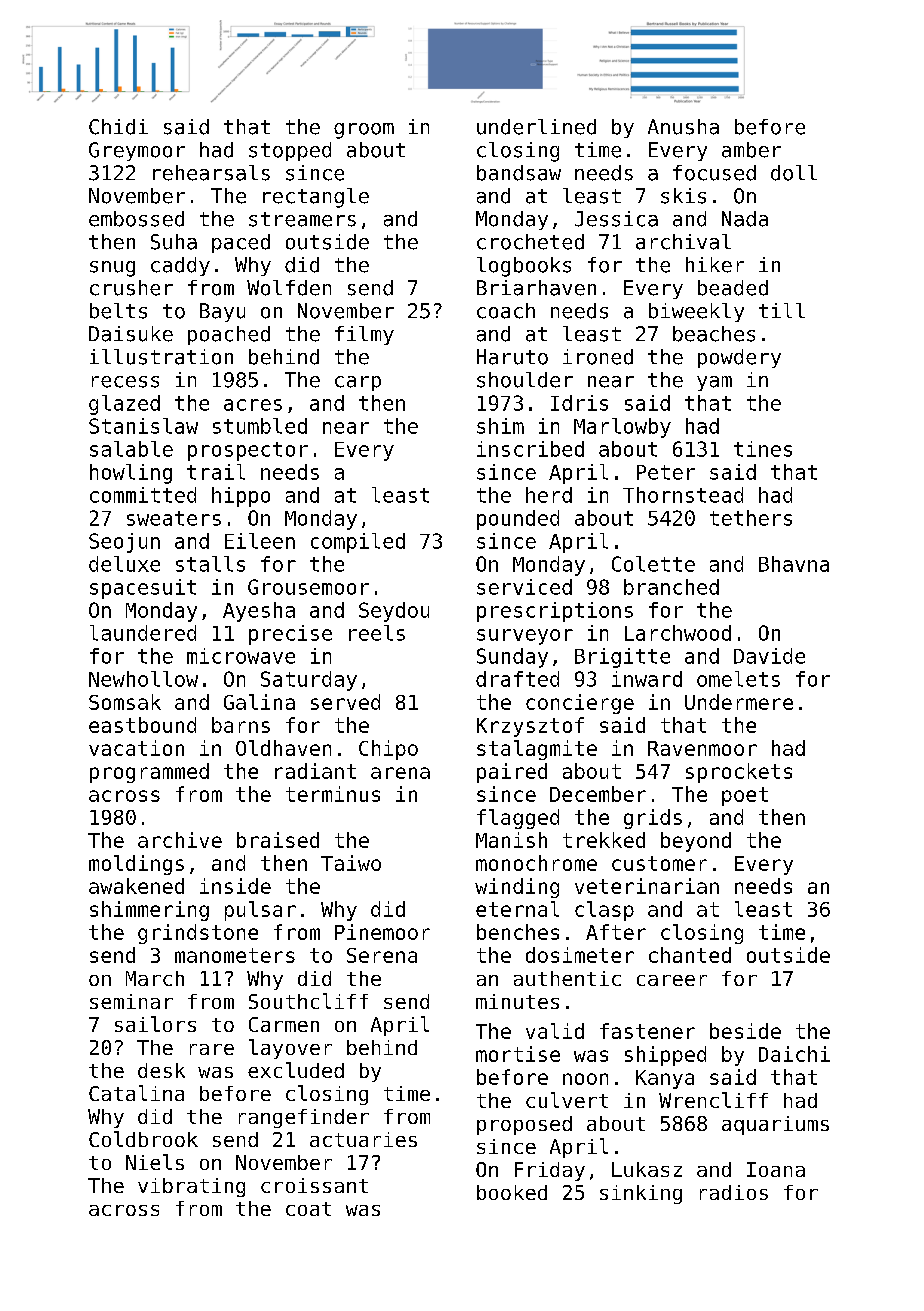 This screenshot has width=924, height=1311. What do you see at coordinates (400, 773) in the screenshot?
I see `arena` at bounding box center [400, 773].
